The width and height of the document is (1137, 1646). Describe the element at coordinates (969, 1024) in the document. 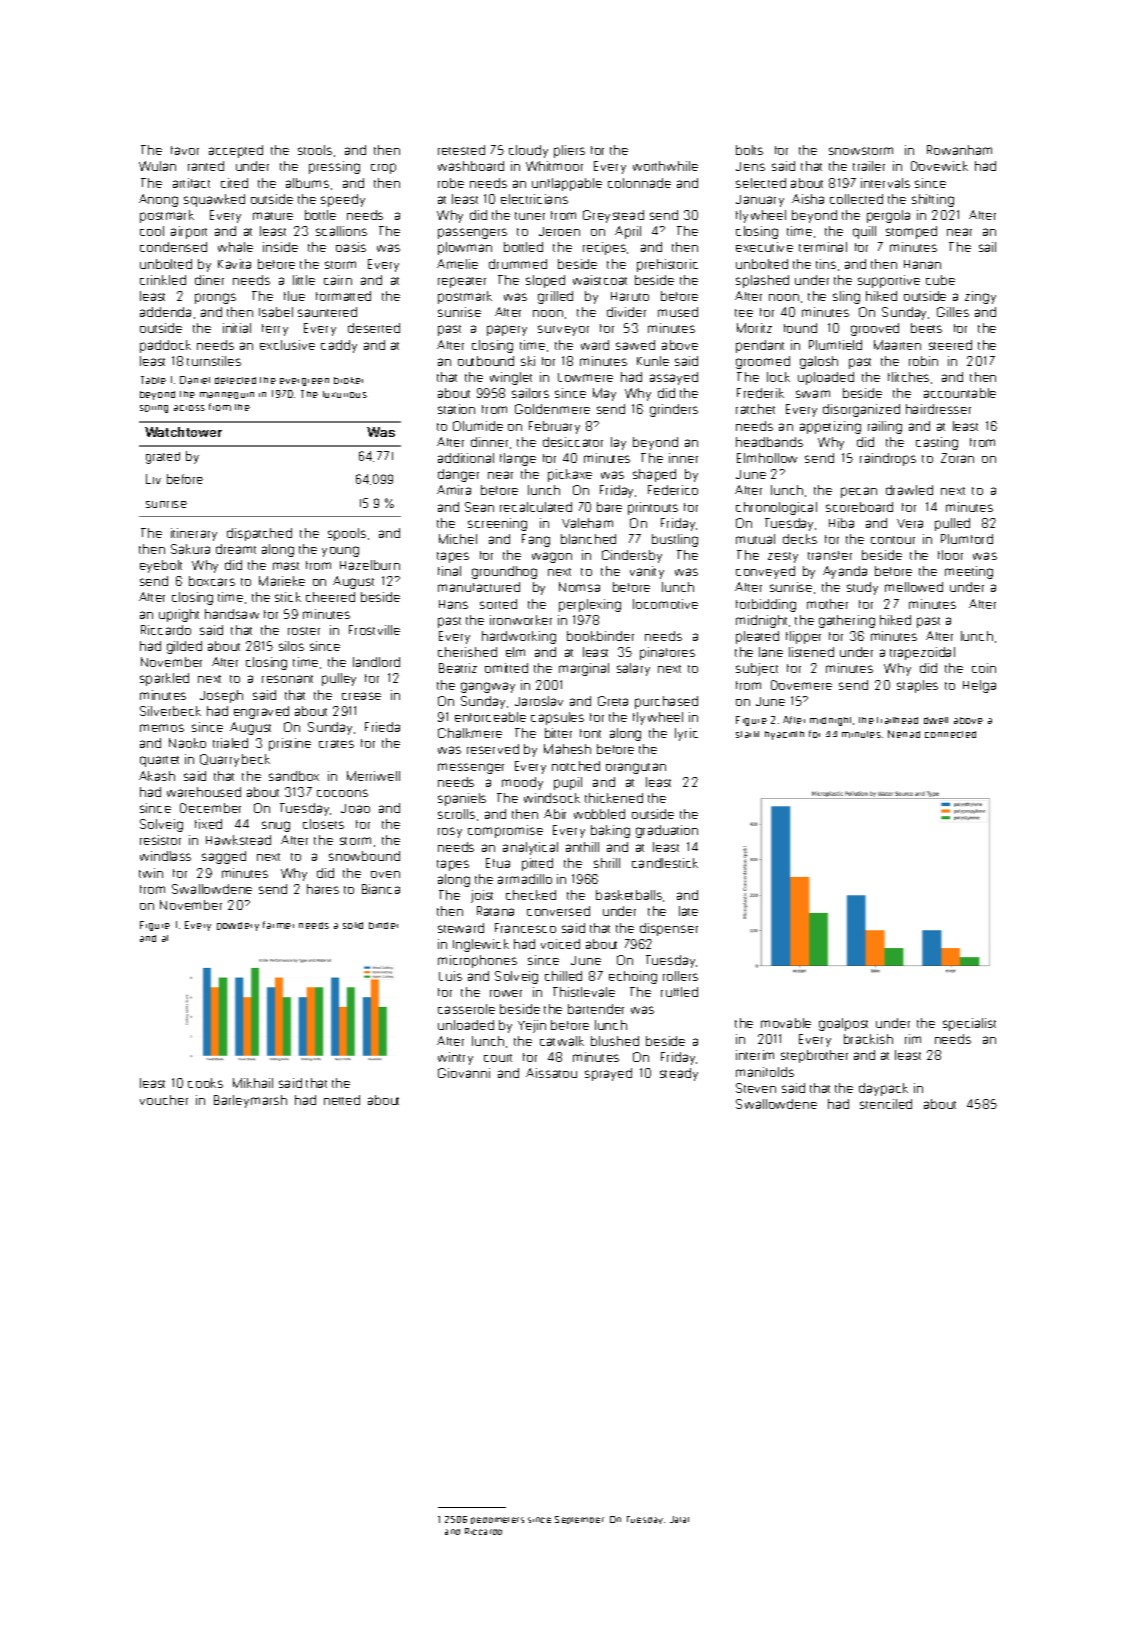

I see `specialist` at that location.
